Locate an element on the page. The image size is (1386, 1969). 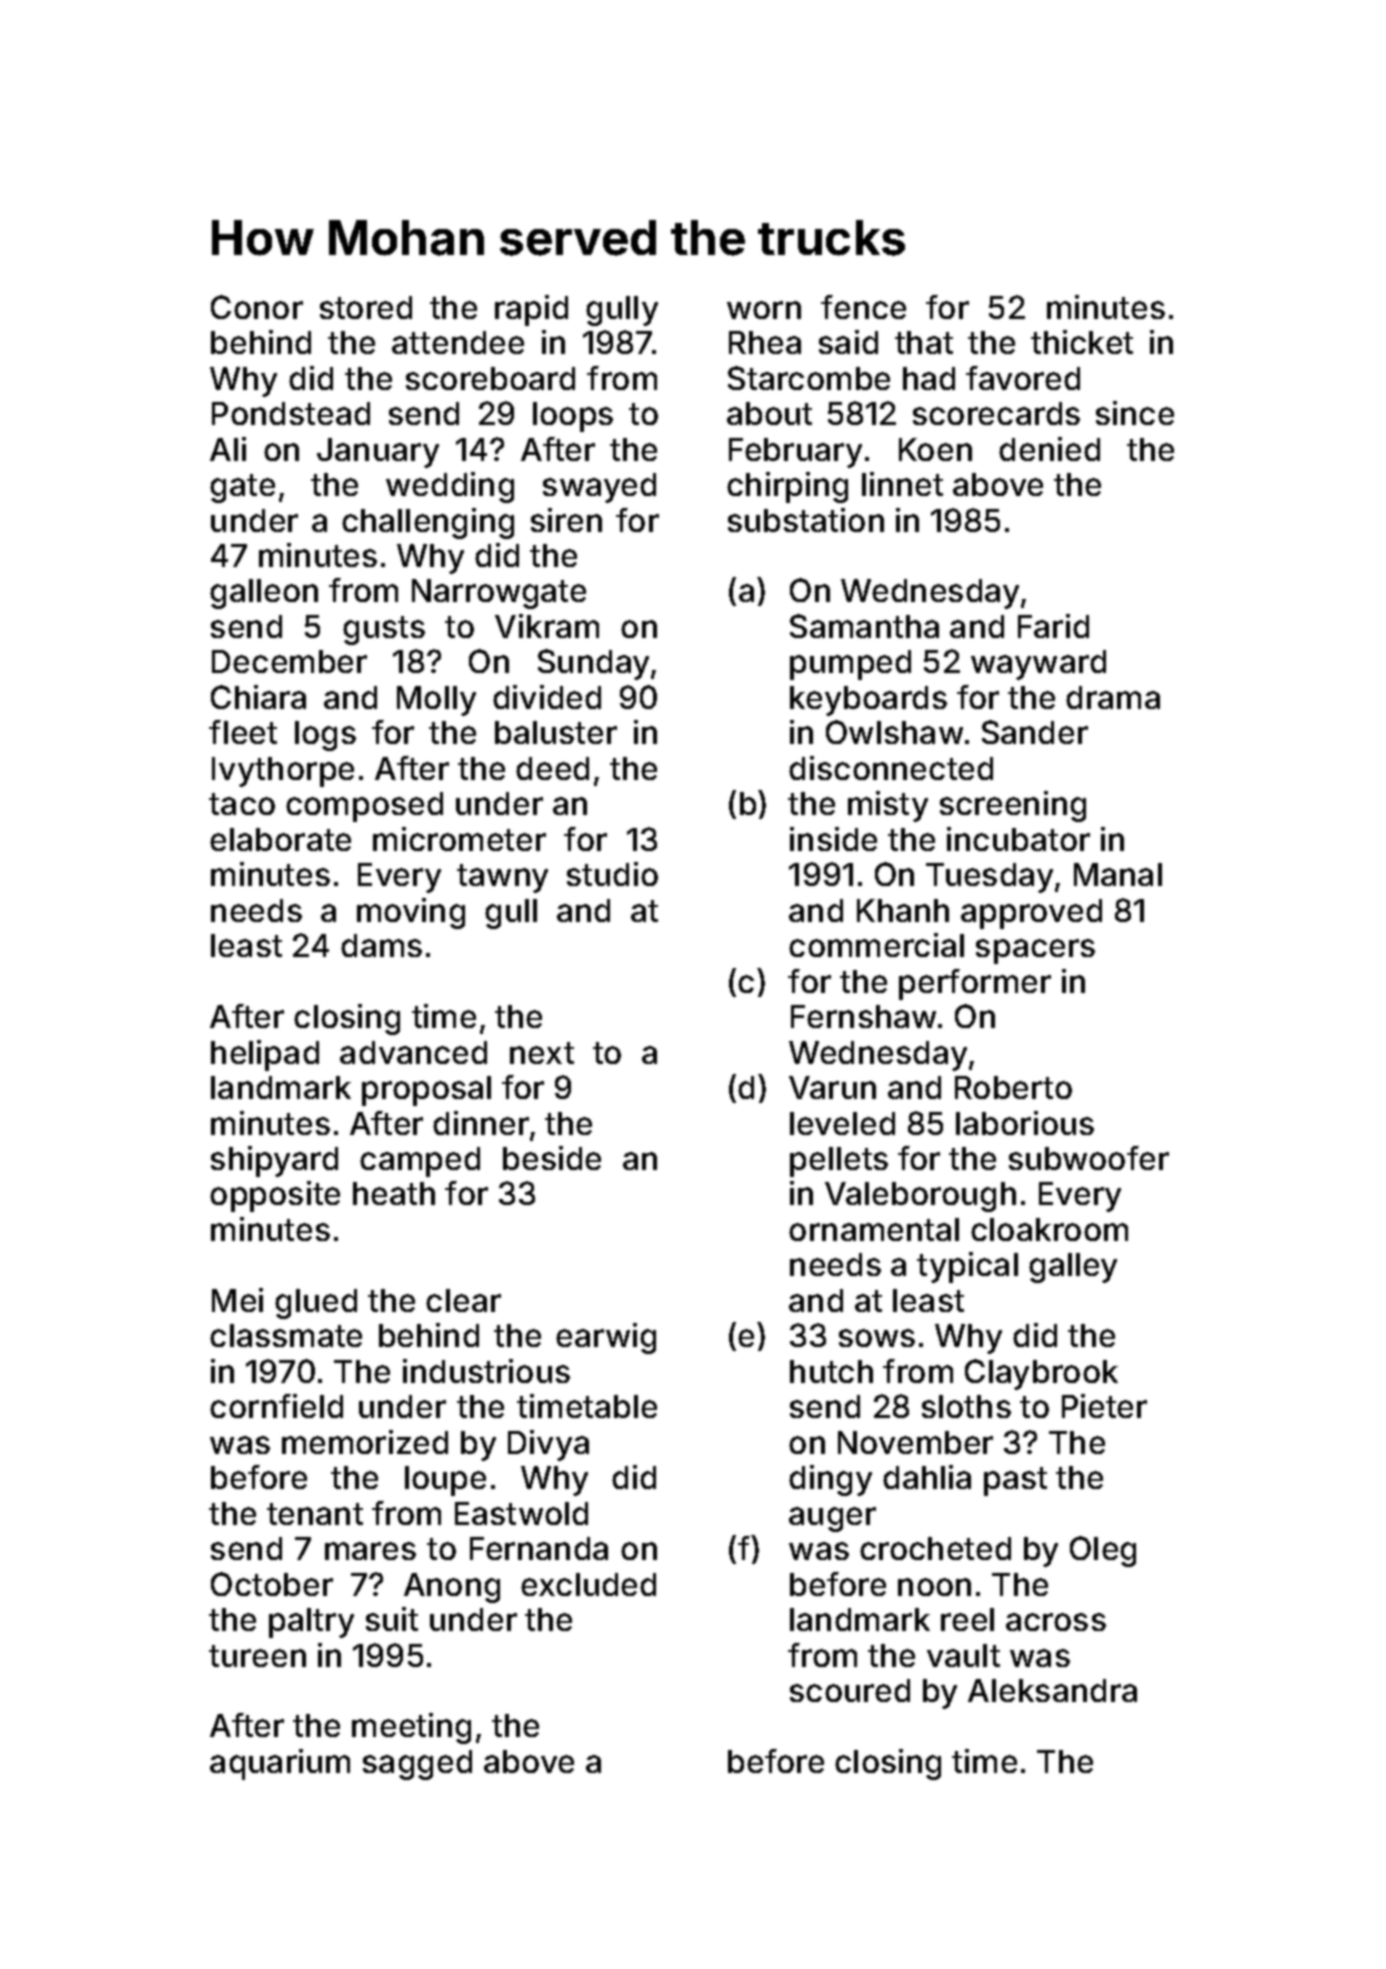
aquarium is located at coordinates (280, 1764).
